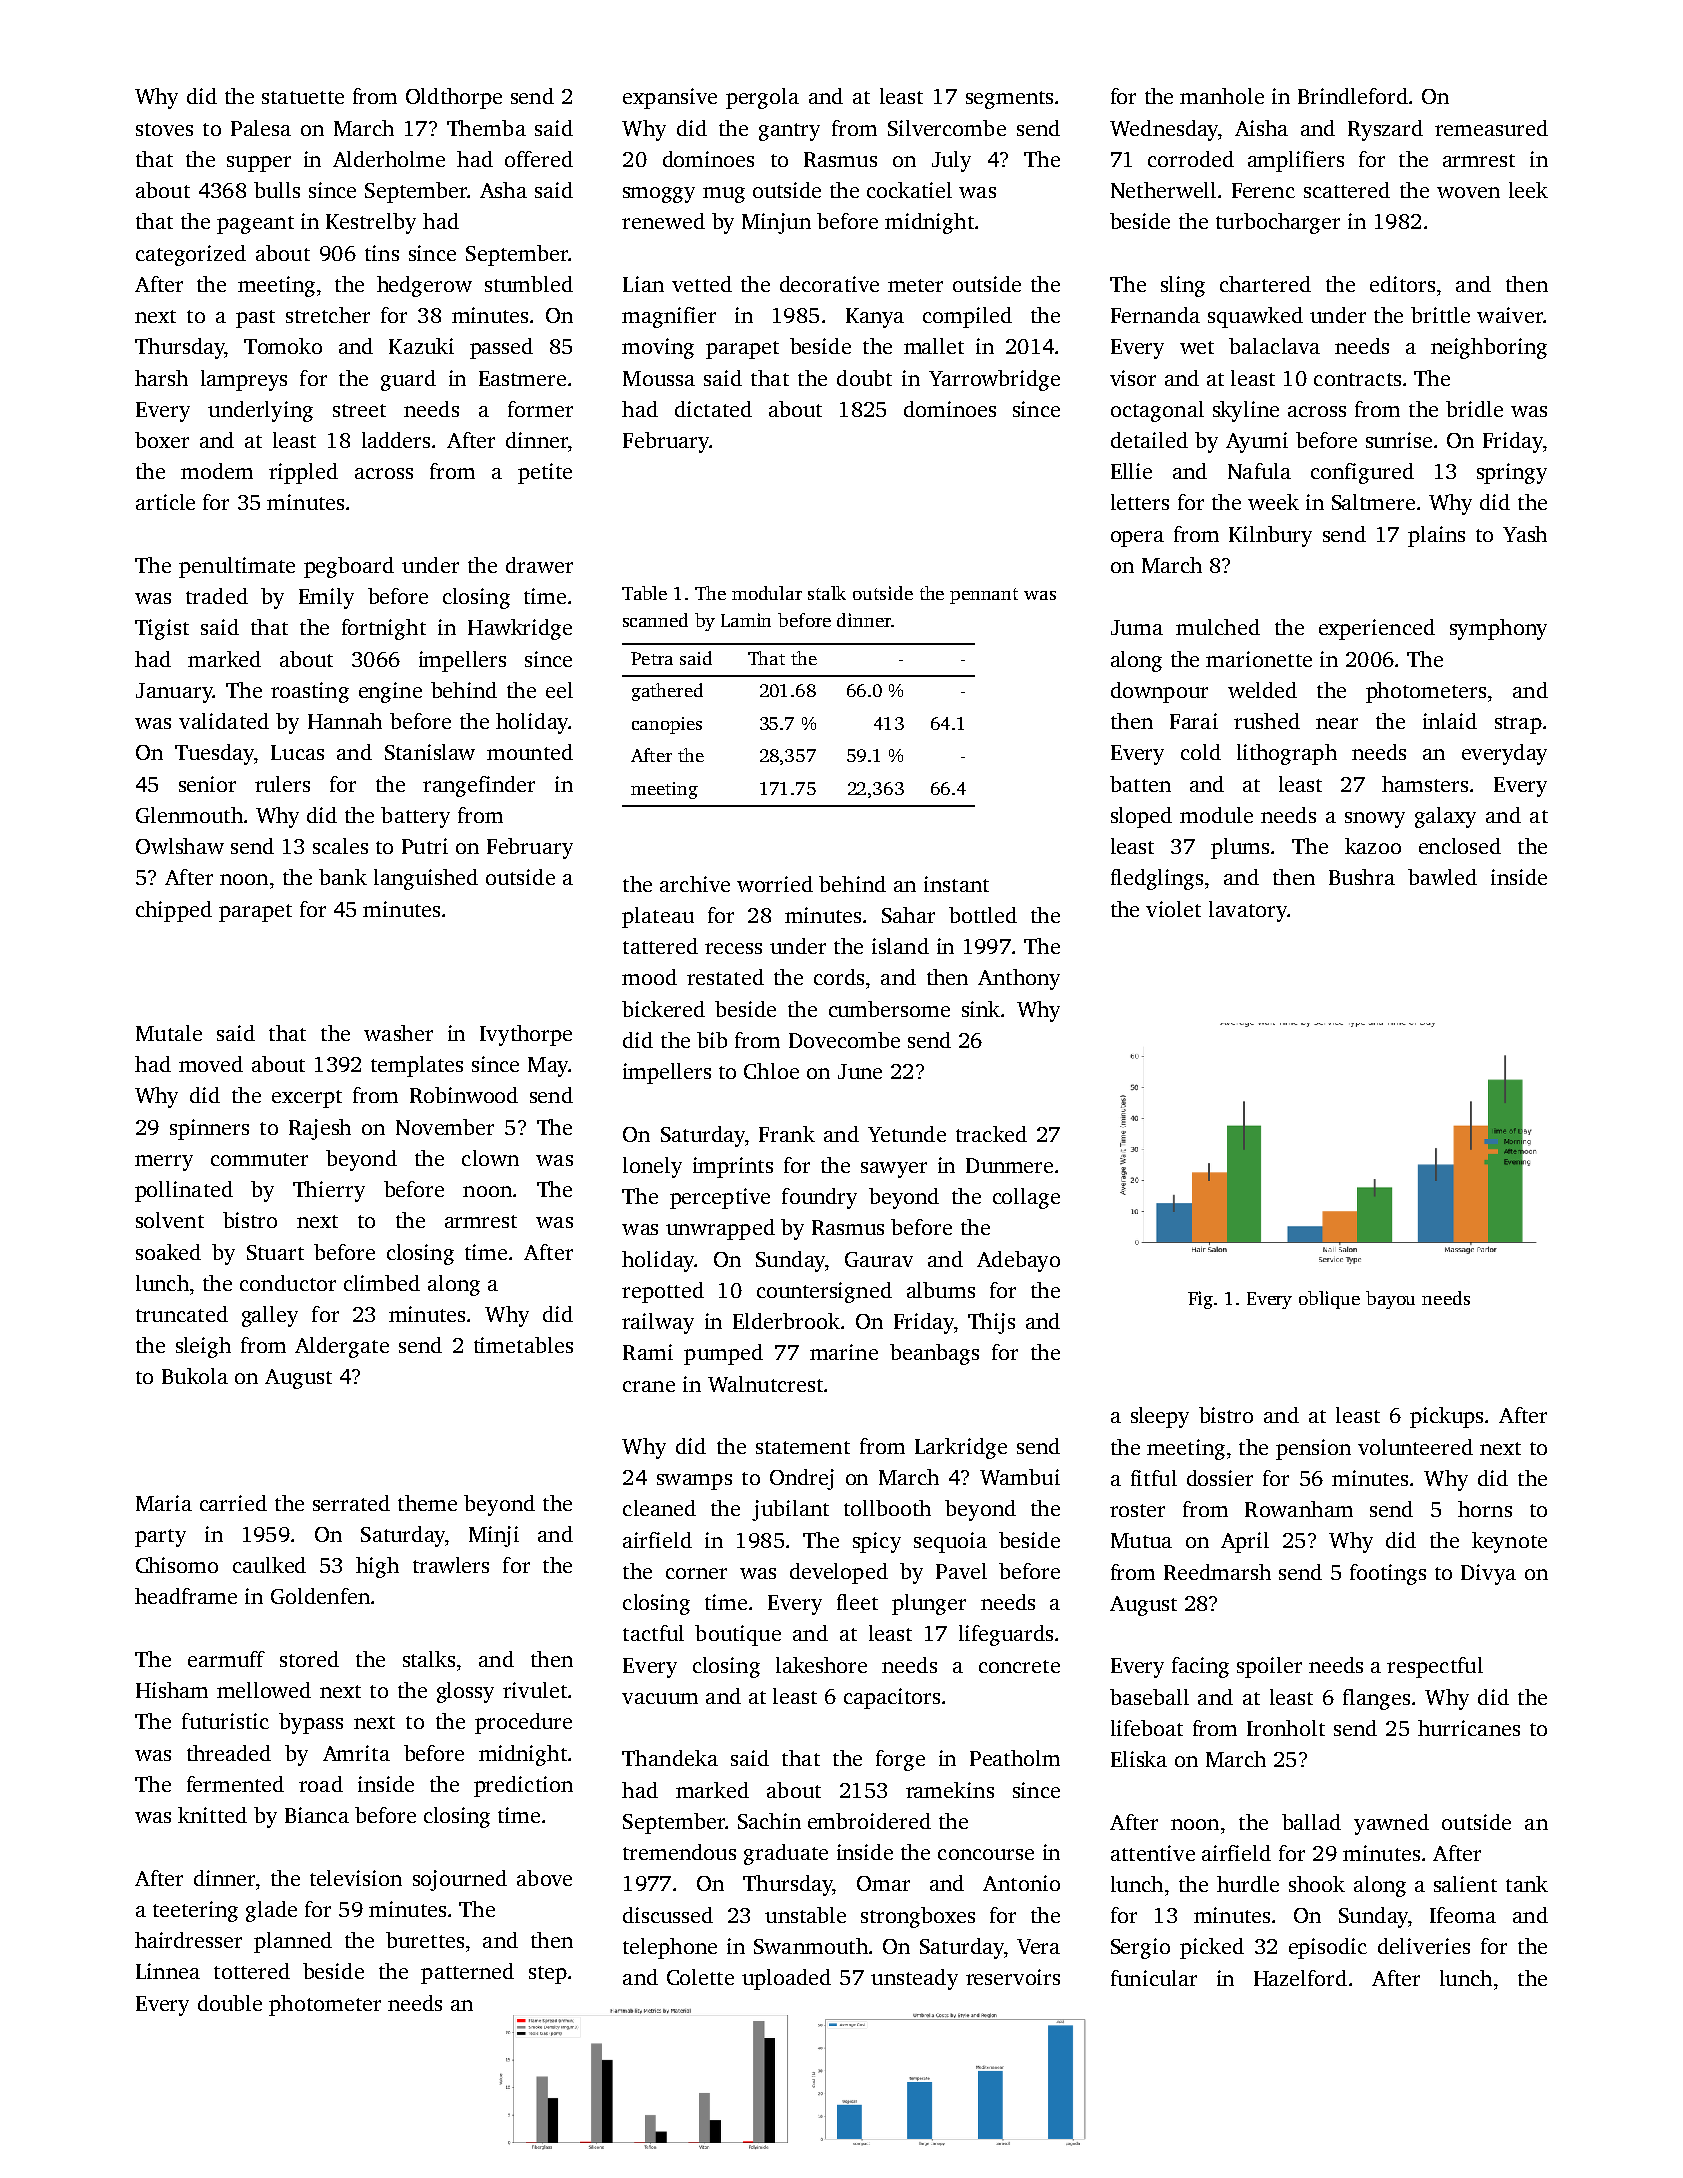  I want to click on cockatiel, so click(909, 190).
